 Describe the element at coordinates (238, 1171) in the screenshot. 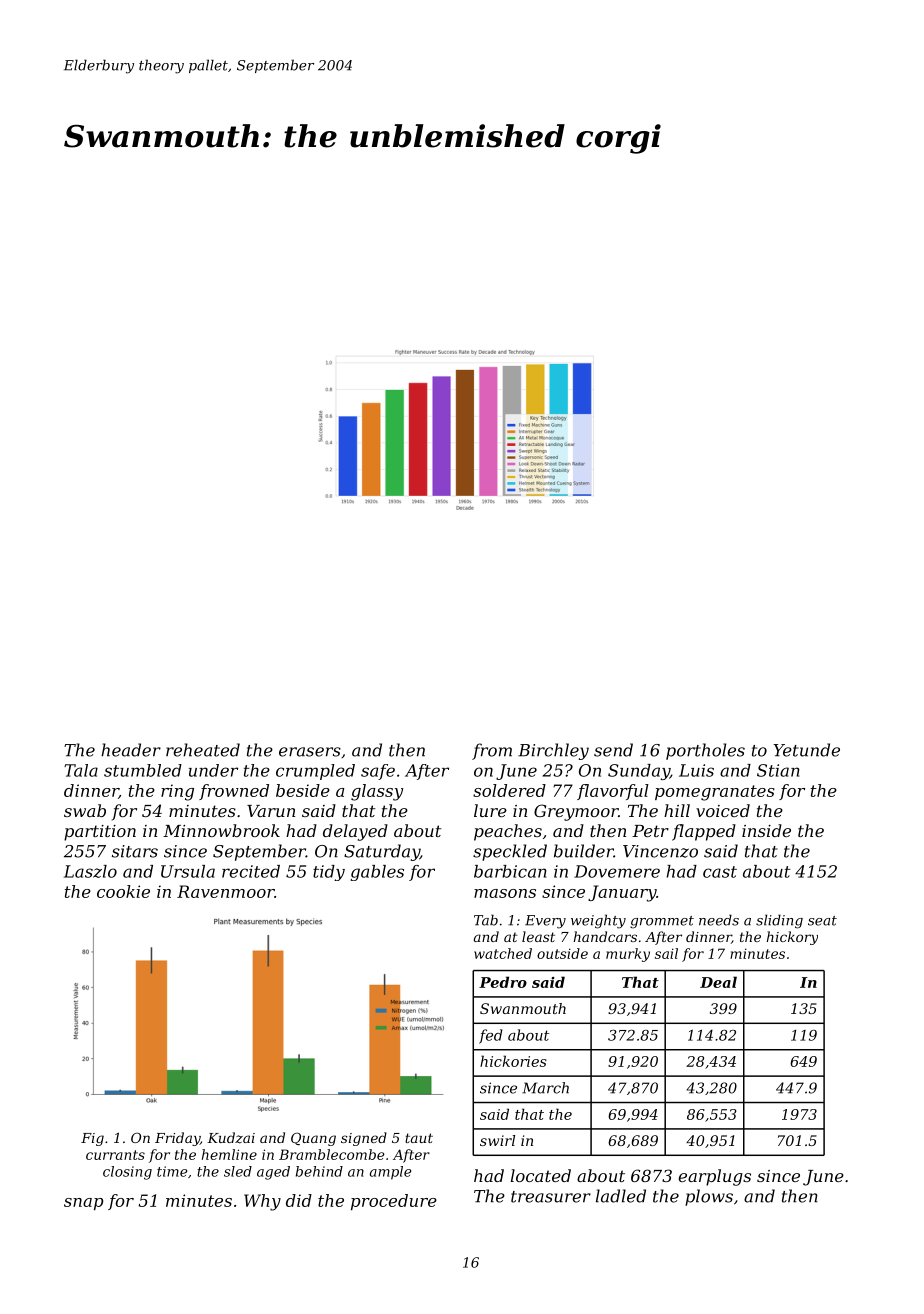

I see `sled` at that location.
